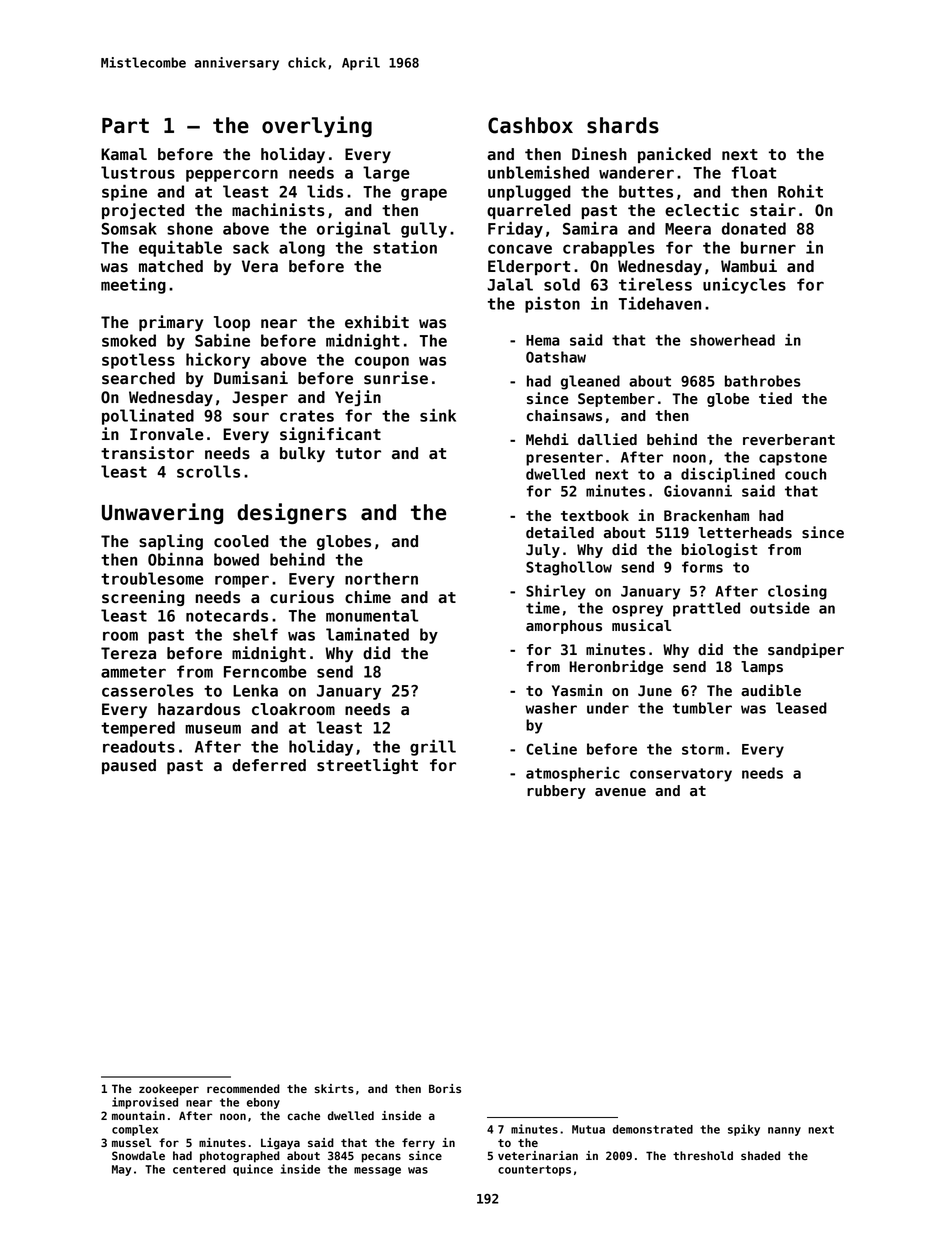  What do you see at coordinates (424, 194) in the screenshot?
I see `grape` at bounding box center [424, 194].
